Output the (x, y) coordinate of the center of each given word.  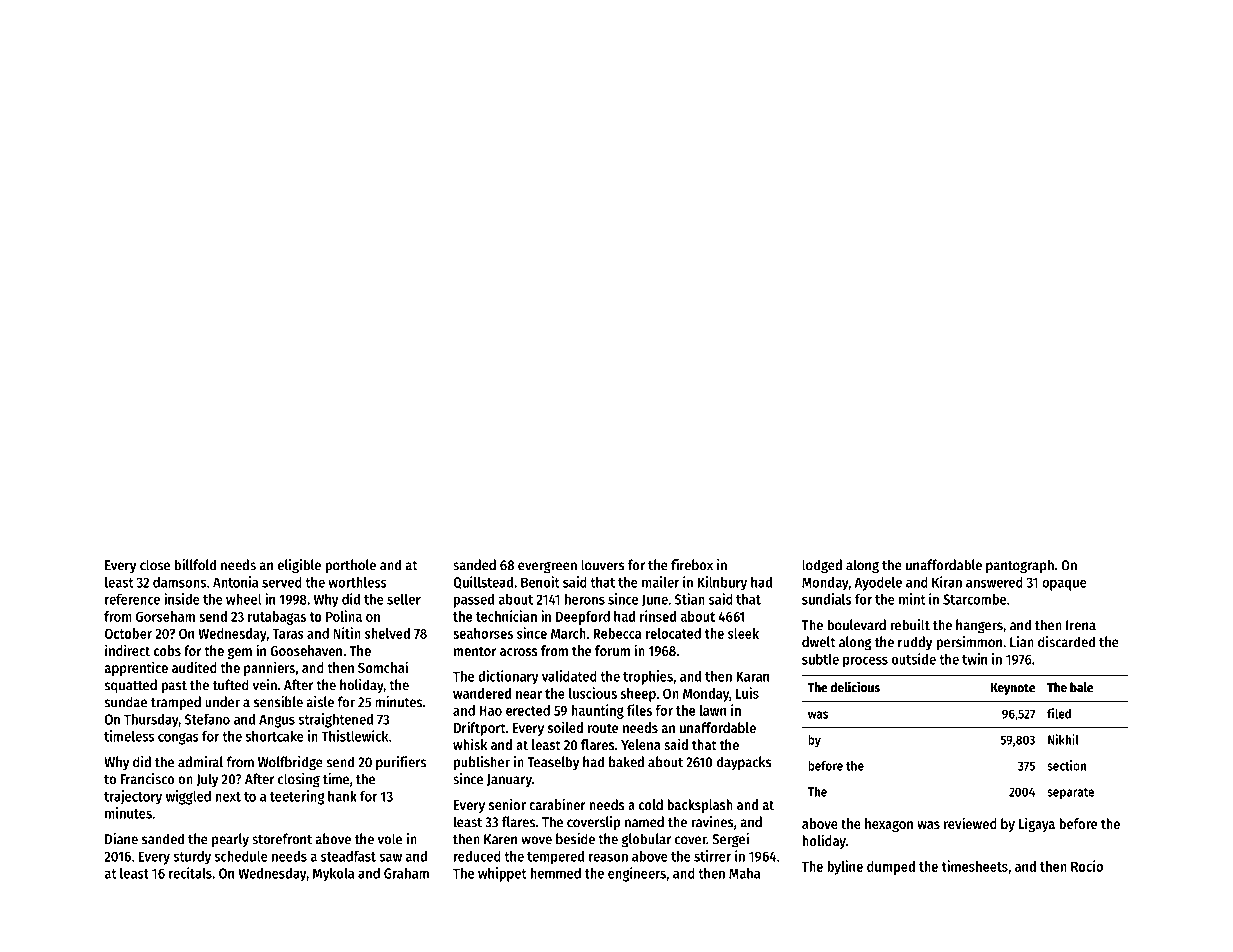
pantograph (1020, 566)
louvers (603, 565)
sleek (743, 633)
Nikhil (1063, 739)
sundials (827, 599)
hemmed (555, 873)
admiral (200, 762)
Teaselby (553, 763)
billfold (195, 565)
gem (240, 653)
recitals (190, 873)
